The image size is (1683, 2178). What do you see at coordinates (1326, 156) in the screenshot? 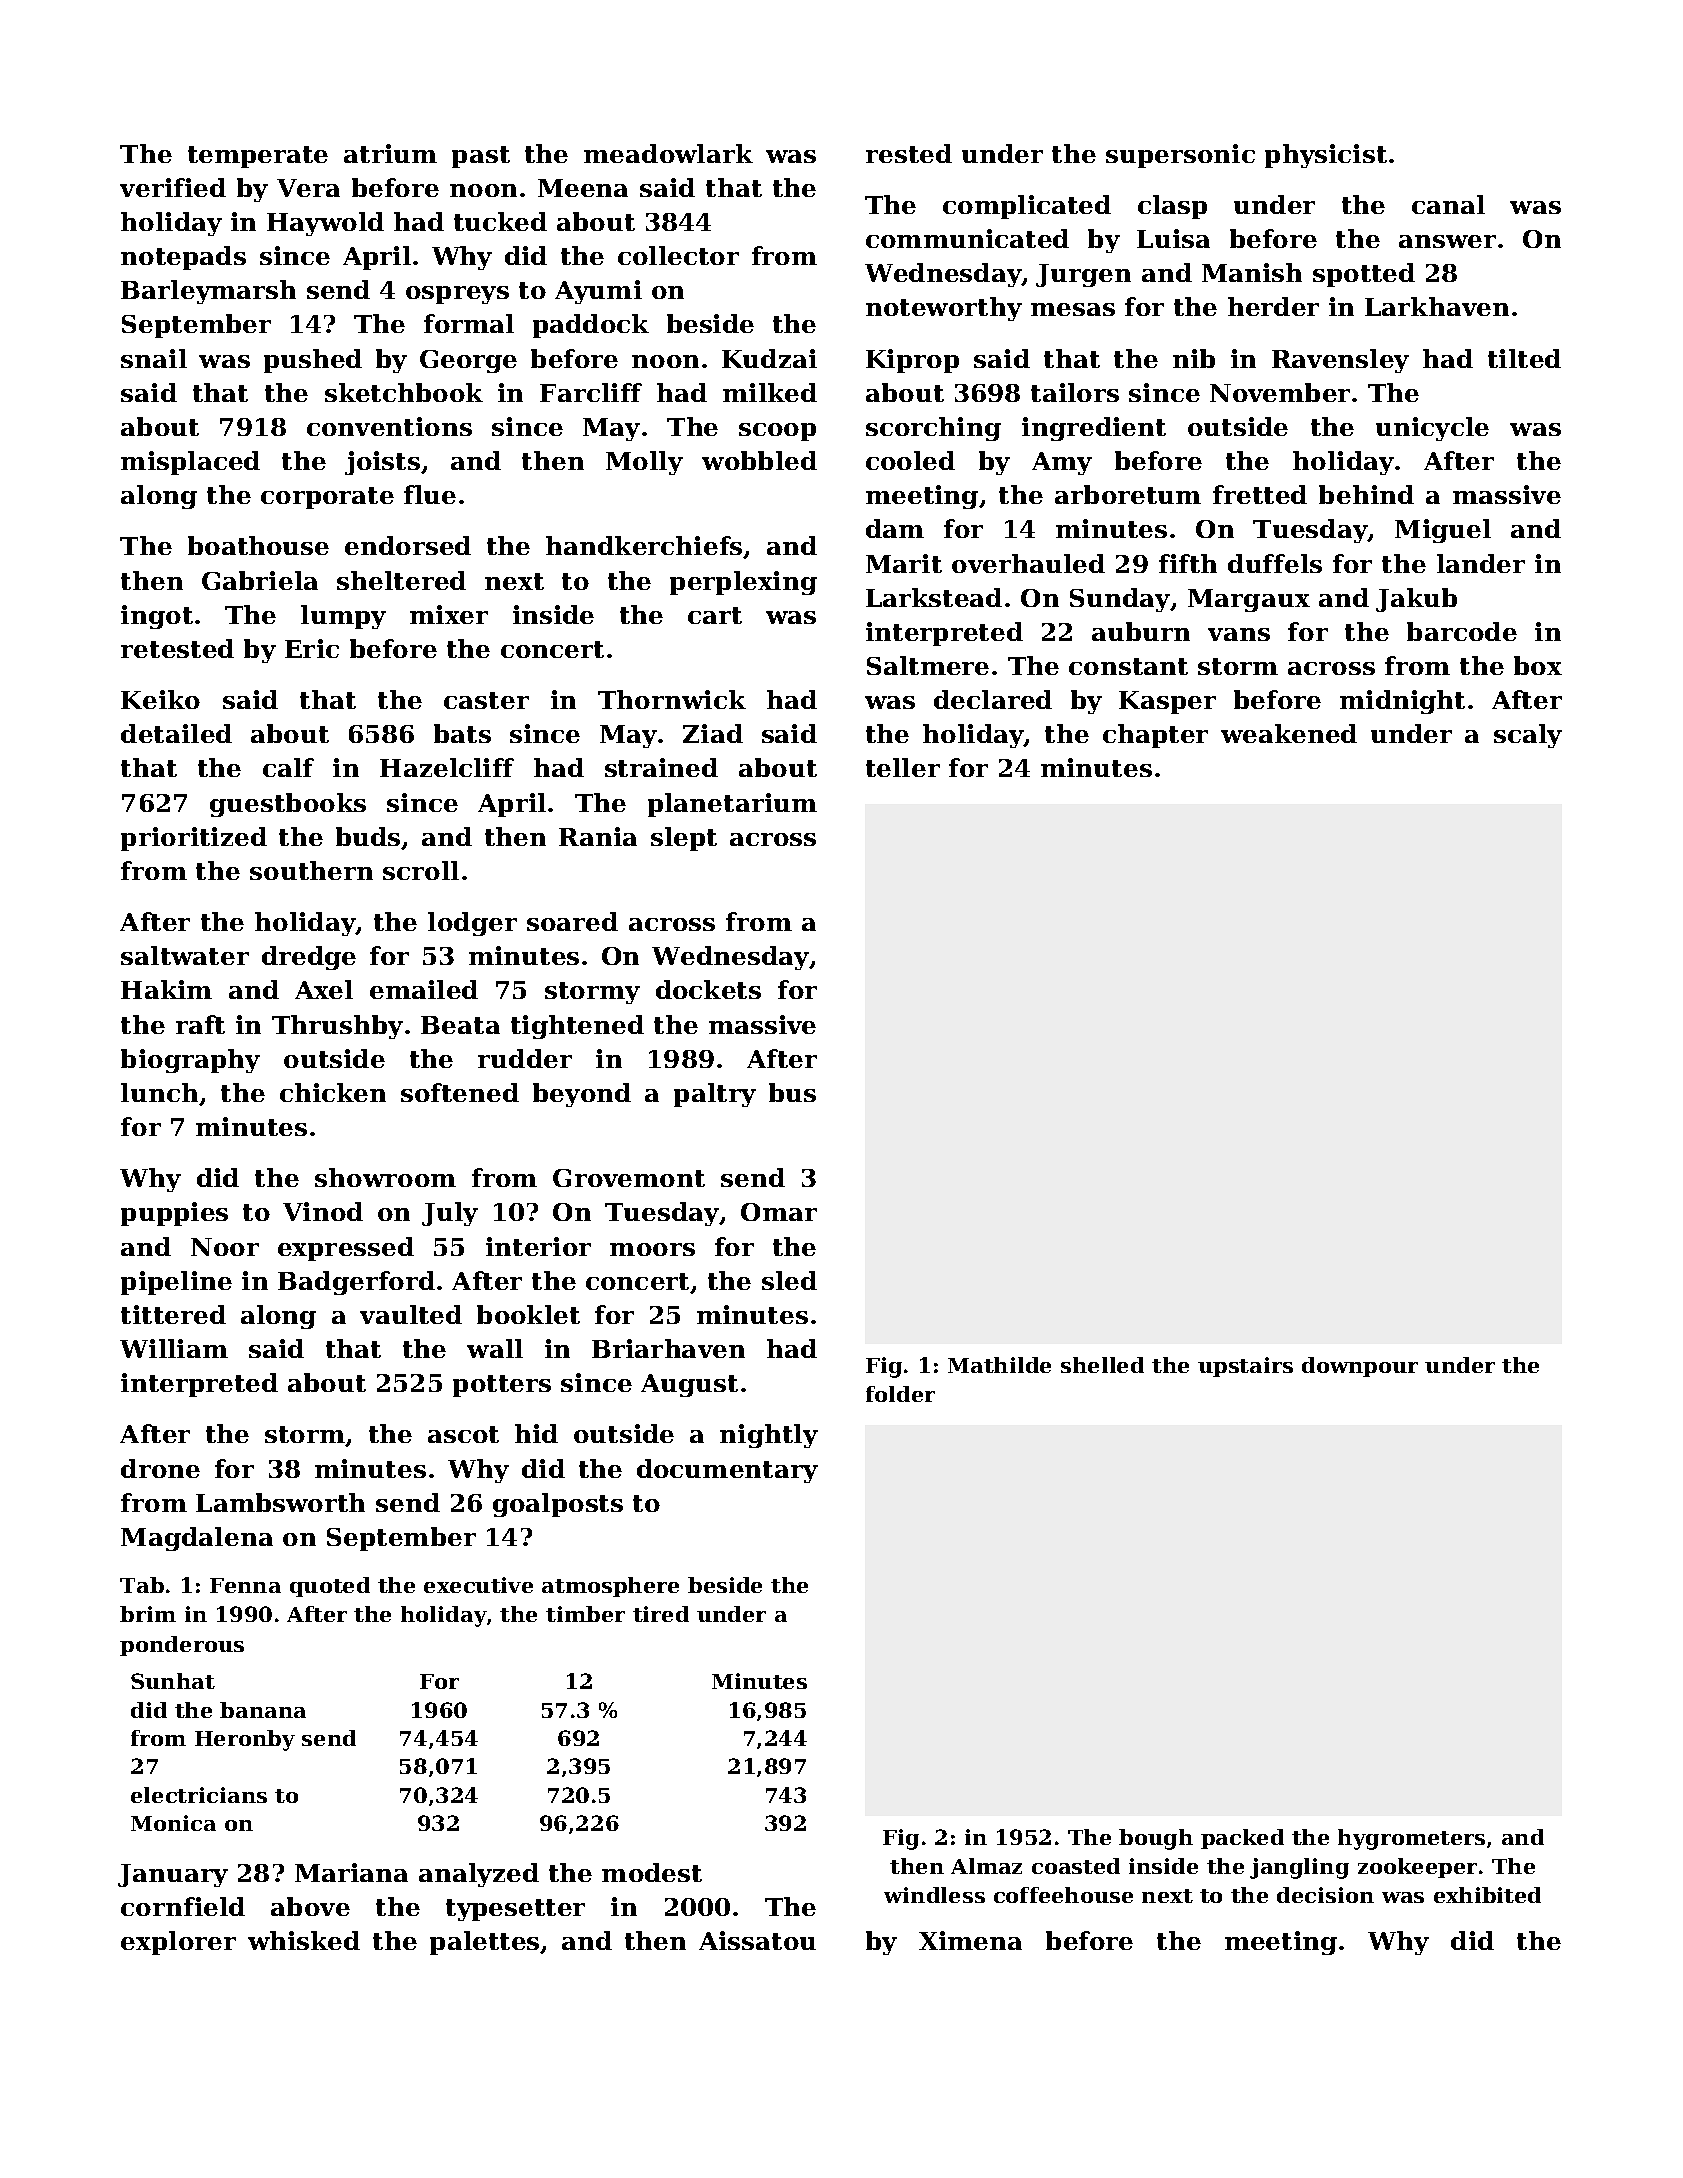
I see `physicist` at bounding box center [1326, 156].
